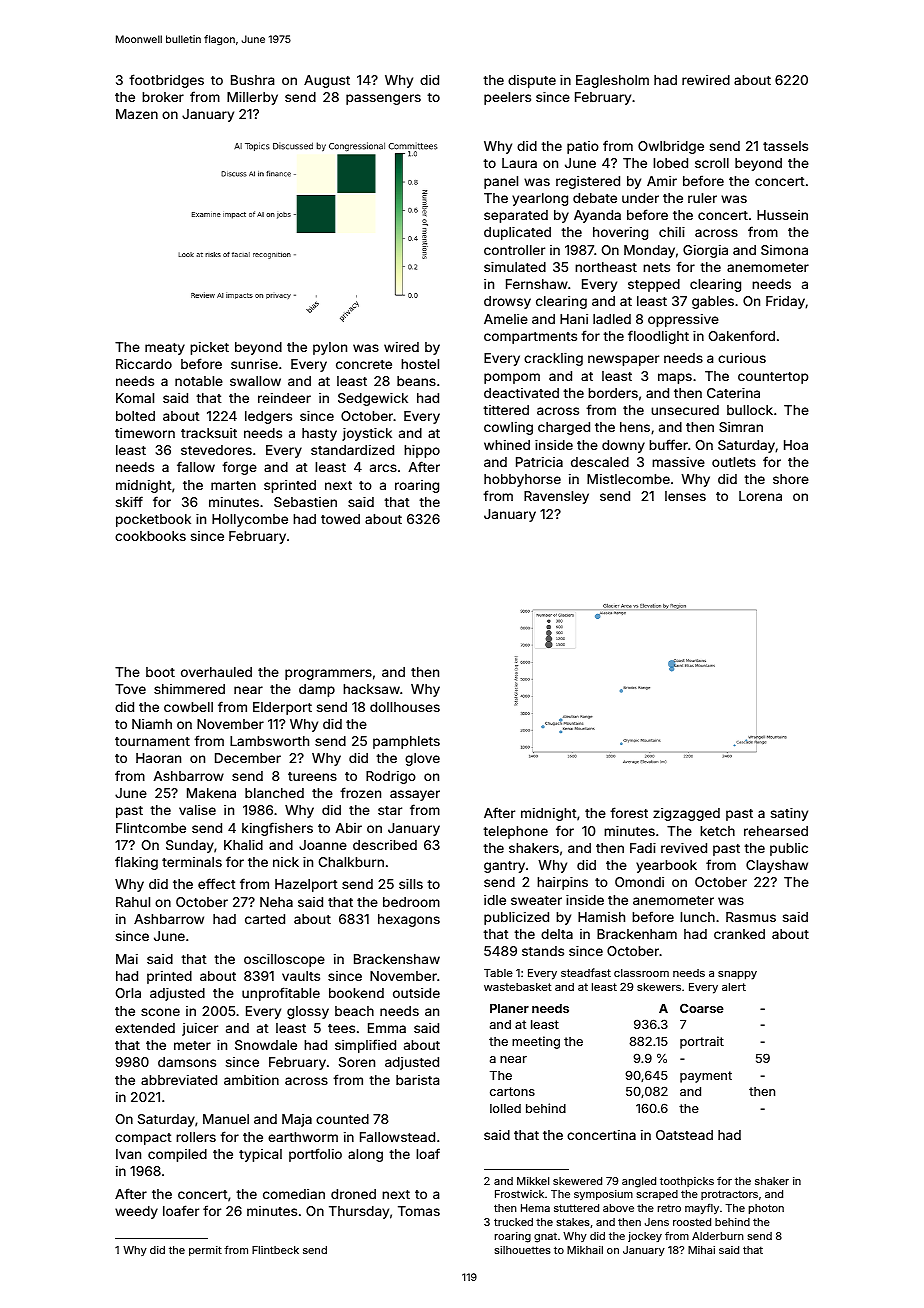 This image has height=1308, width=924. I want to click on described, so click(385, 845).
